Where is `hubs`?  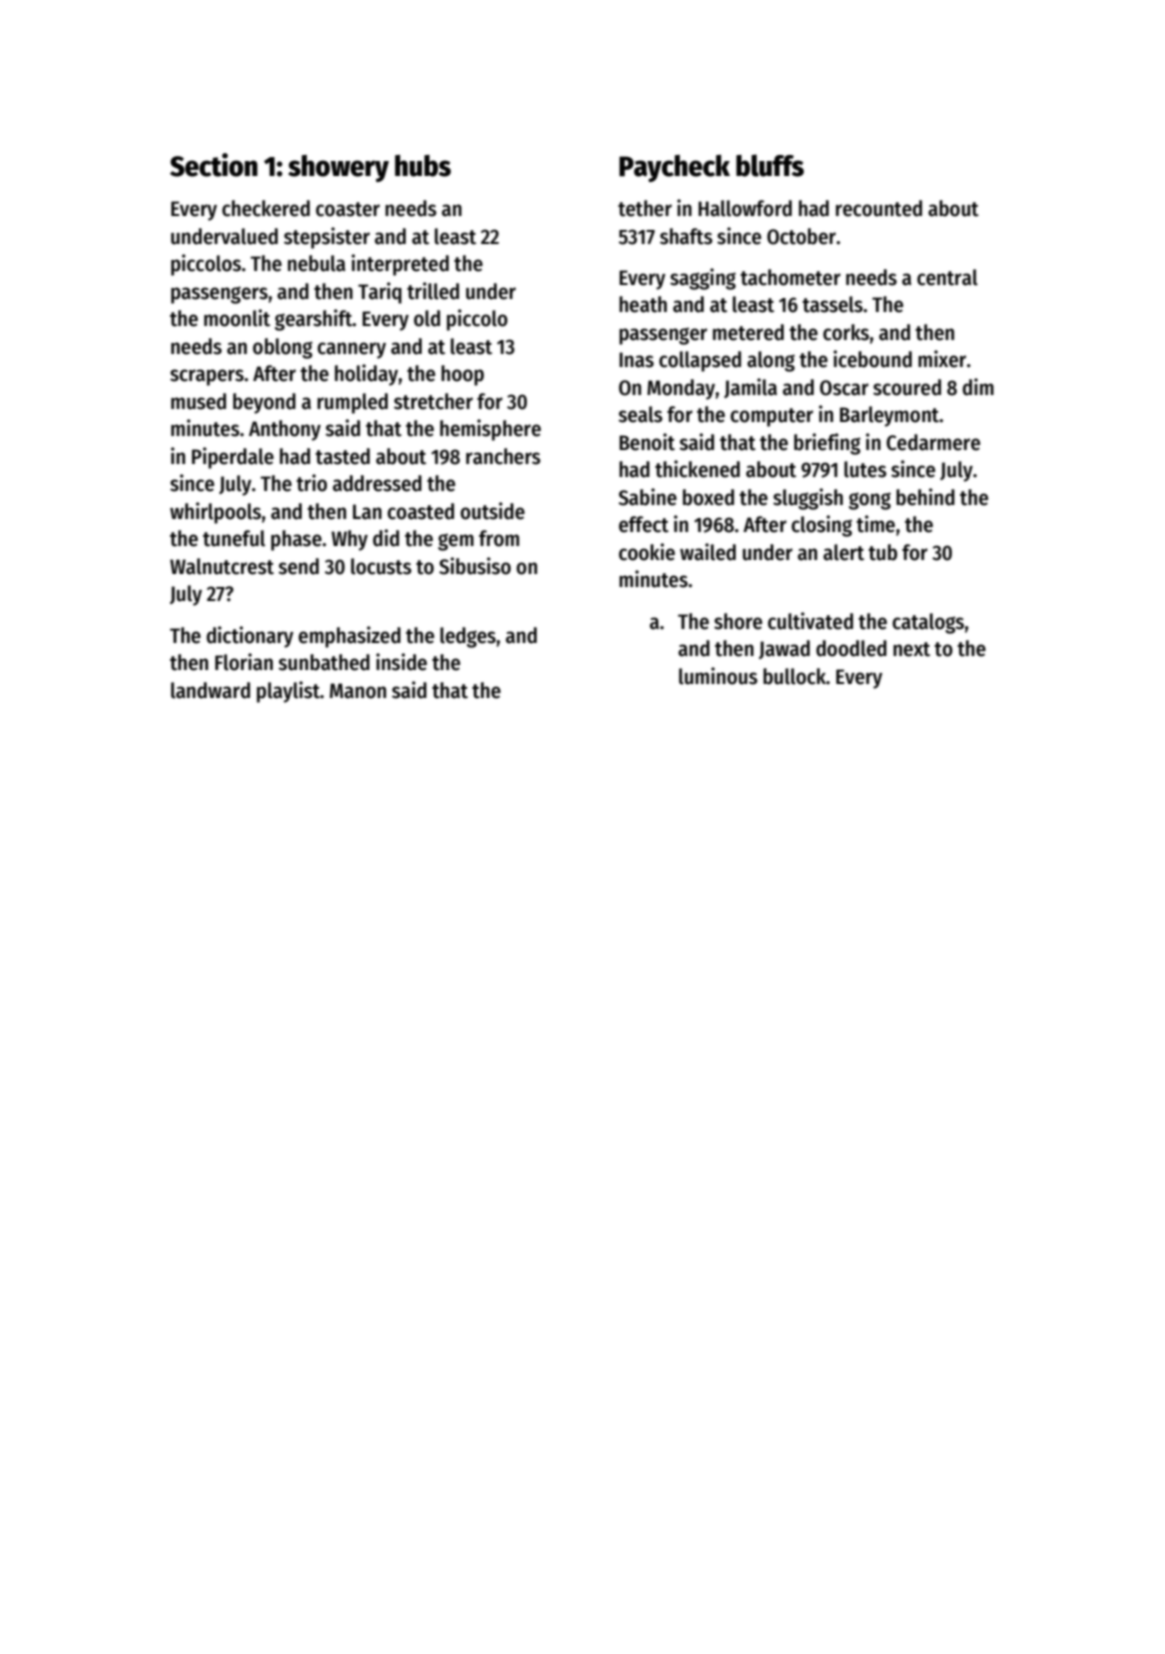
hubs is located at coordinates (423, 166).
